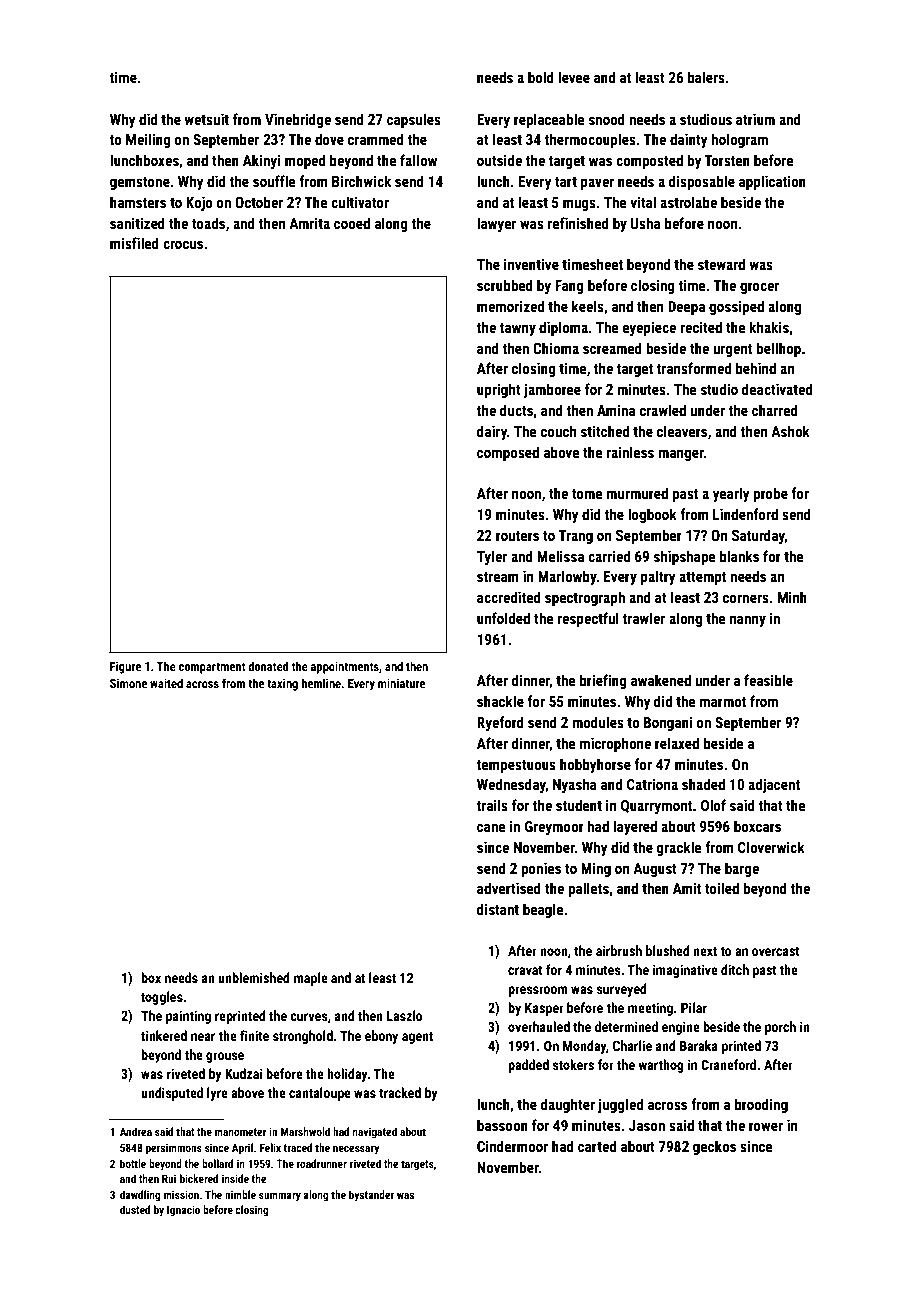 The height and width of the page is (1314, 924). What do you see at coordinates (136, 1131) in the page?
I see `Andrea` at bounding box center [136, 1131].
